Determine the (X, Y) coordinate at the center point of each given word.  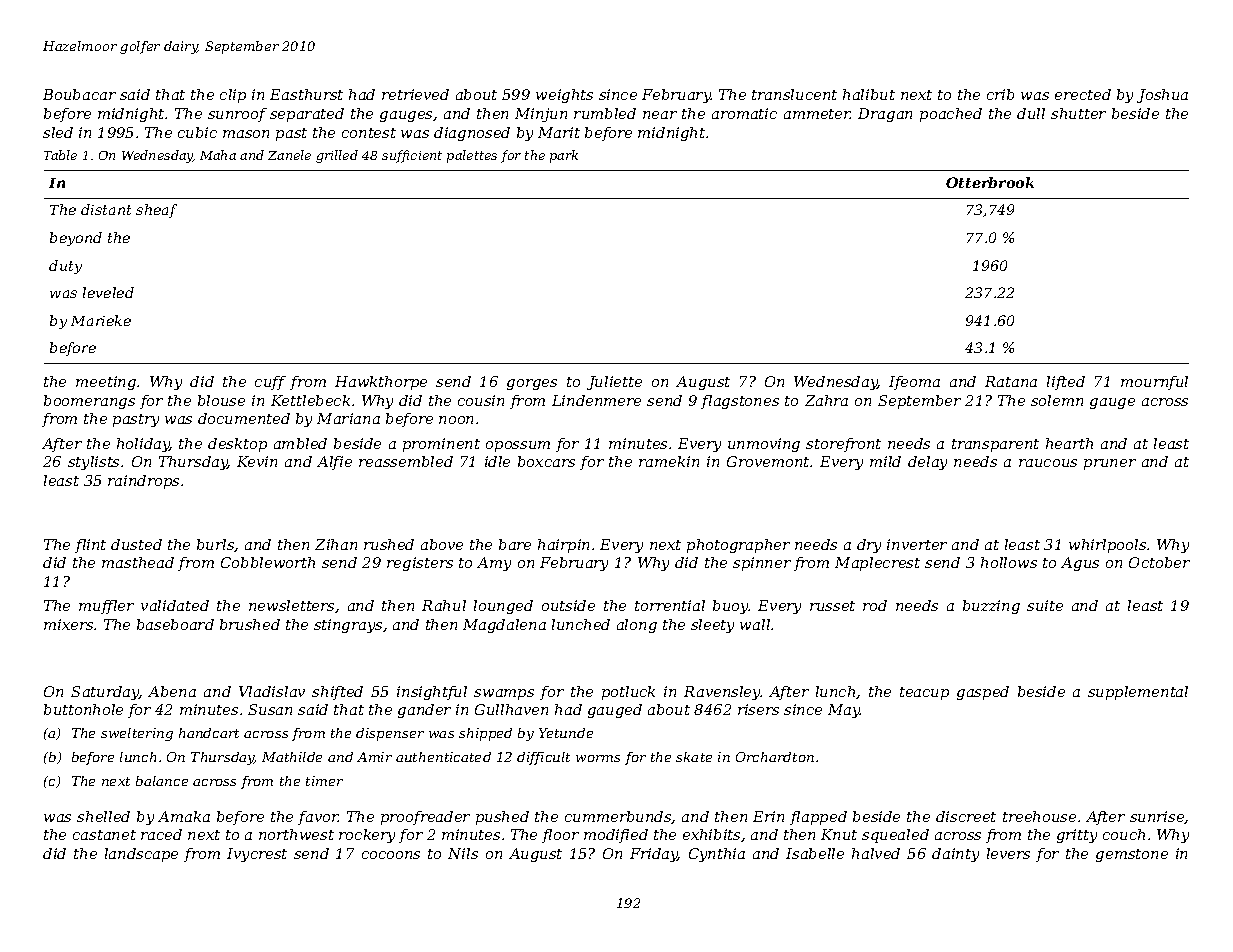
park (564, 156)
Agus (1080, 564)
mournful (1154, 383)
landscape (141, 855)
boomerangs (89, 402)
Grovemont (769, 461)
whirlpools (1107, 546)
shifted (337, 693)
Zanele (289, 155)
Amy (494, 564)
